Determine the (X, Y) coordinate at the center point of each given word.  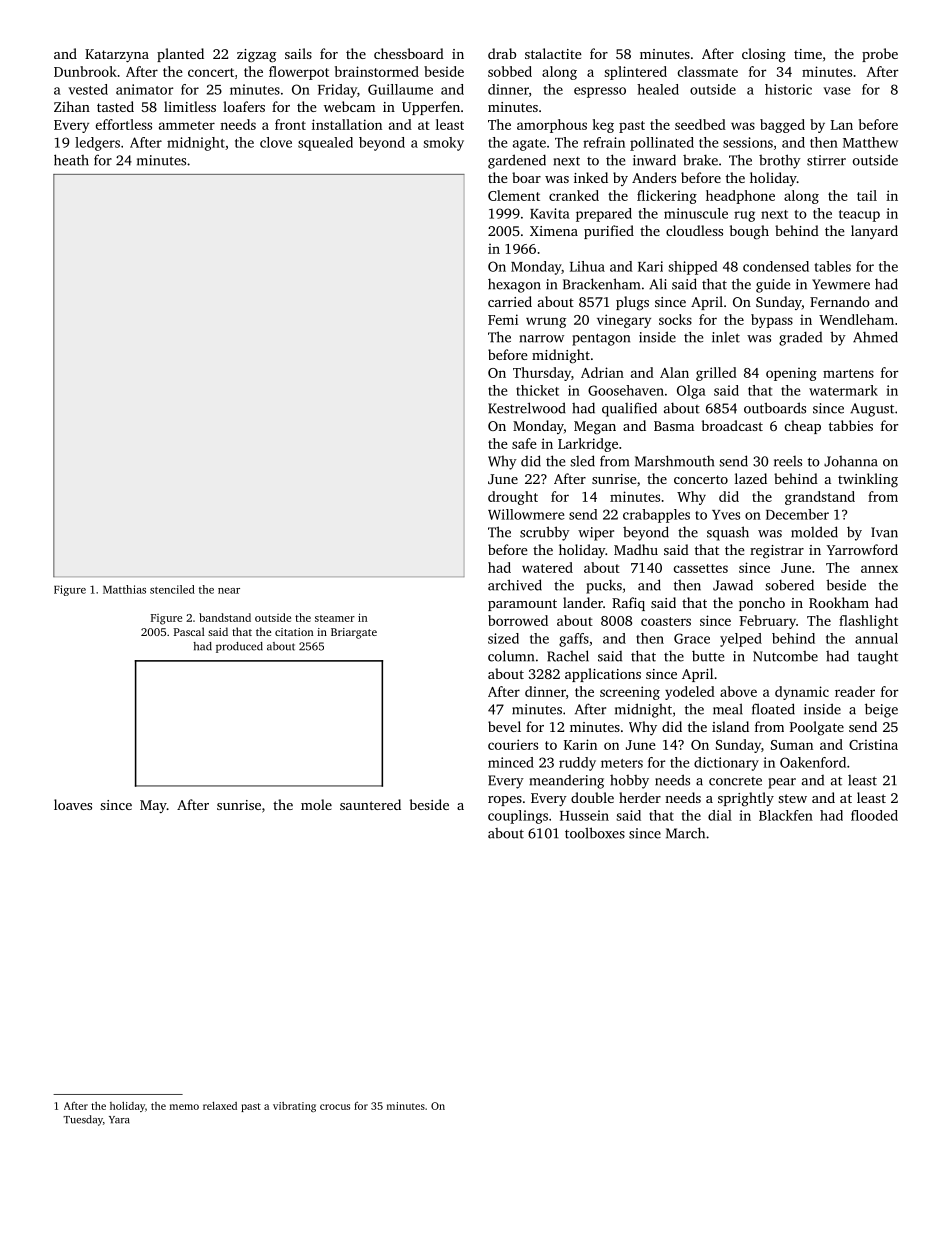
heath (71, 160)
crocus (335, 1107)
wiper (596, 534)
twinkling (868, 480)
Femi (503, 319)
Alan (674, 372)
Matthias (124, 589)
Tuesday (83, 1120)
